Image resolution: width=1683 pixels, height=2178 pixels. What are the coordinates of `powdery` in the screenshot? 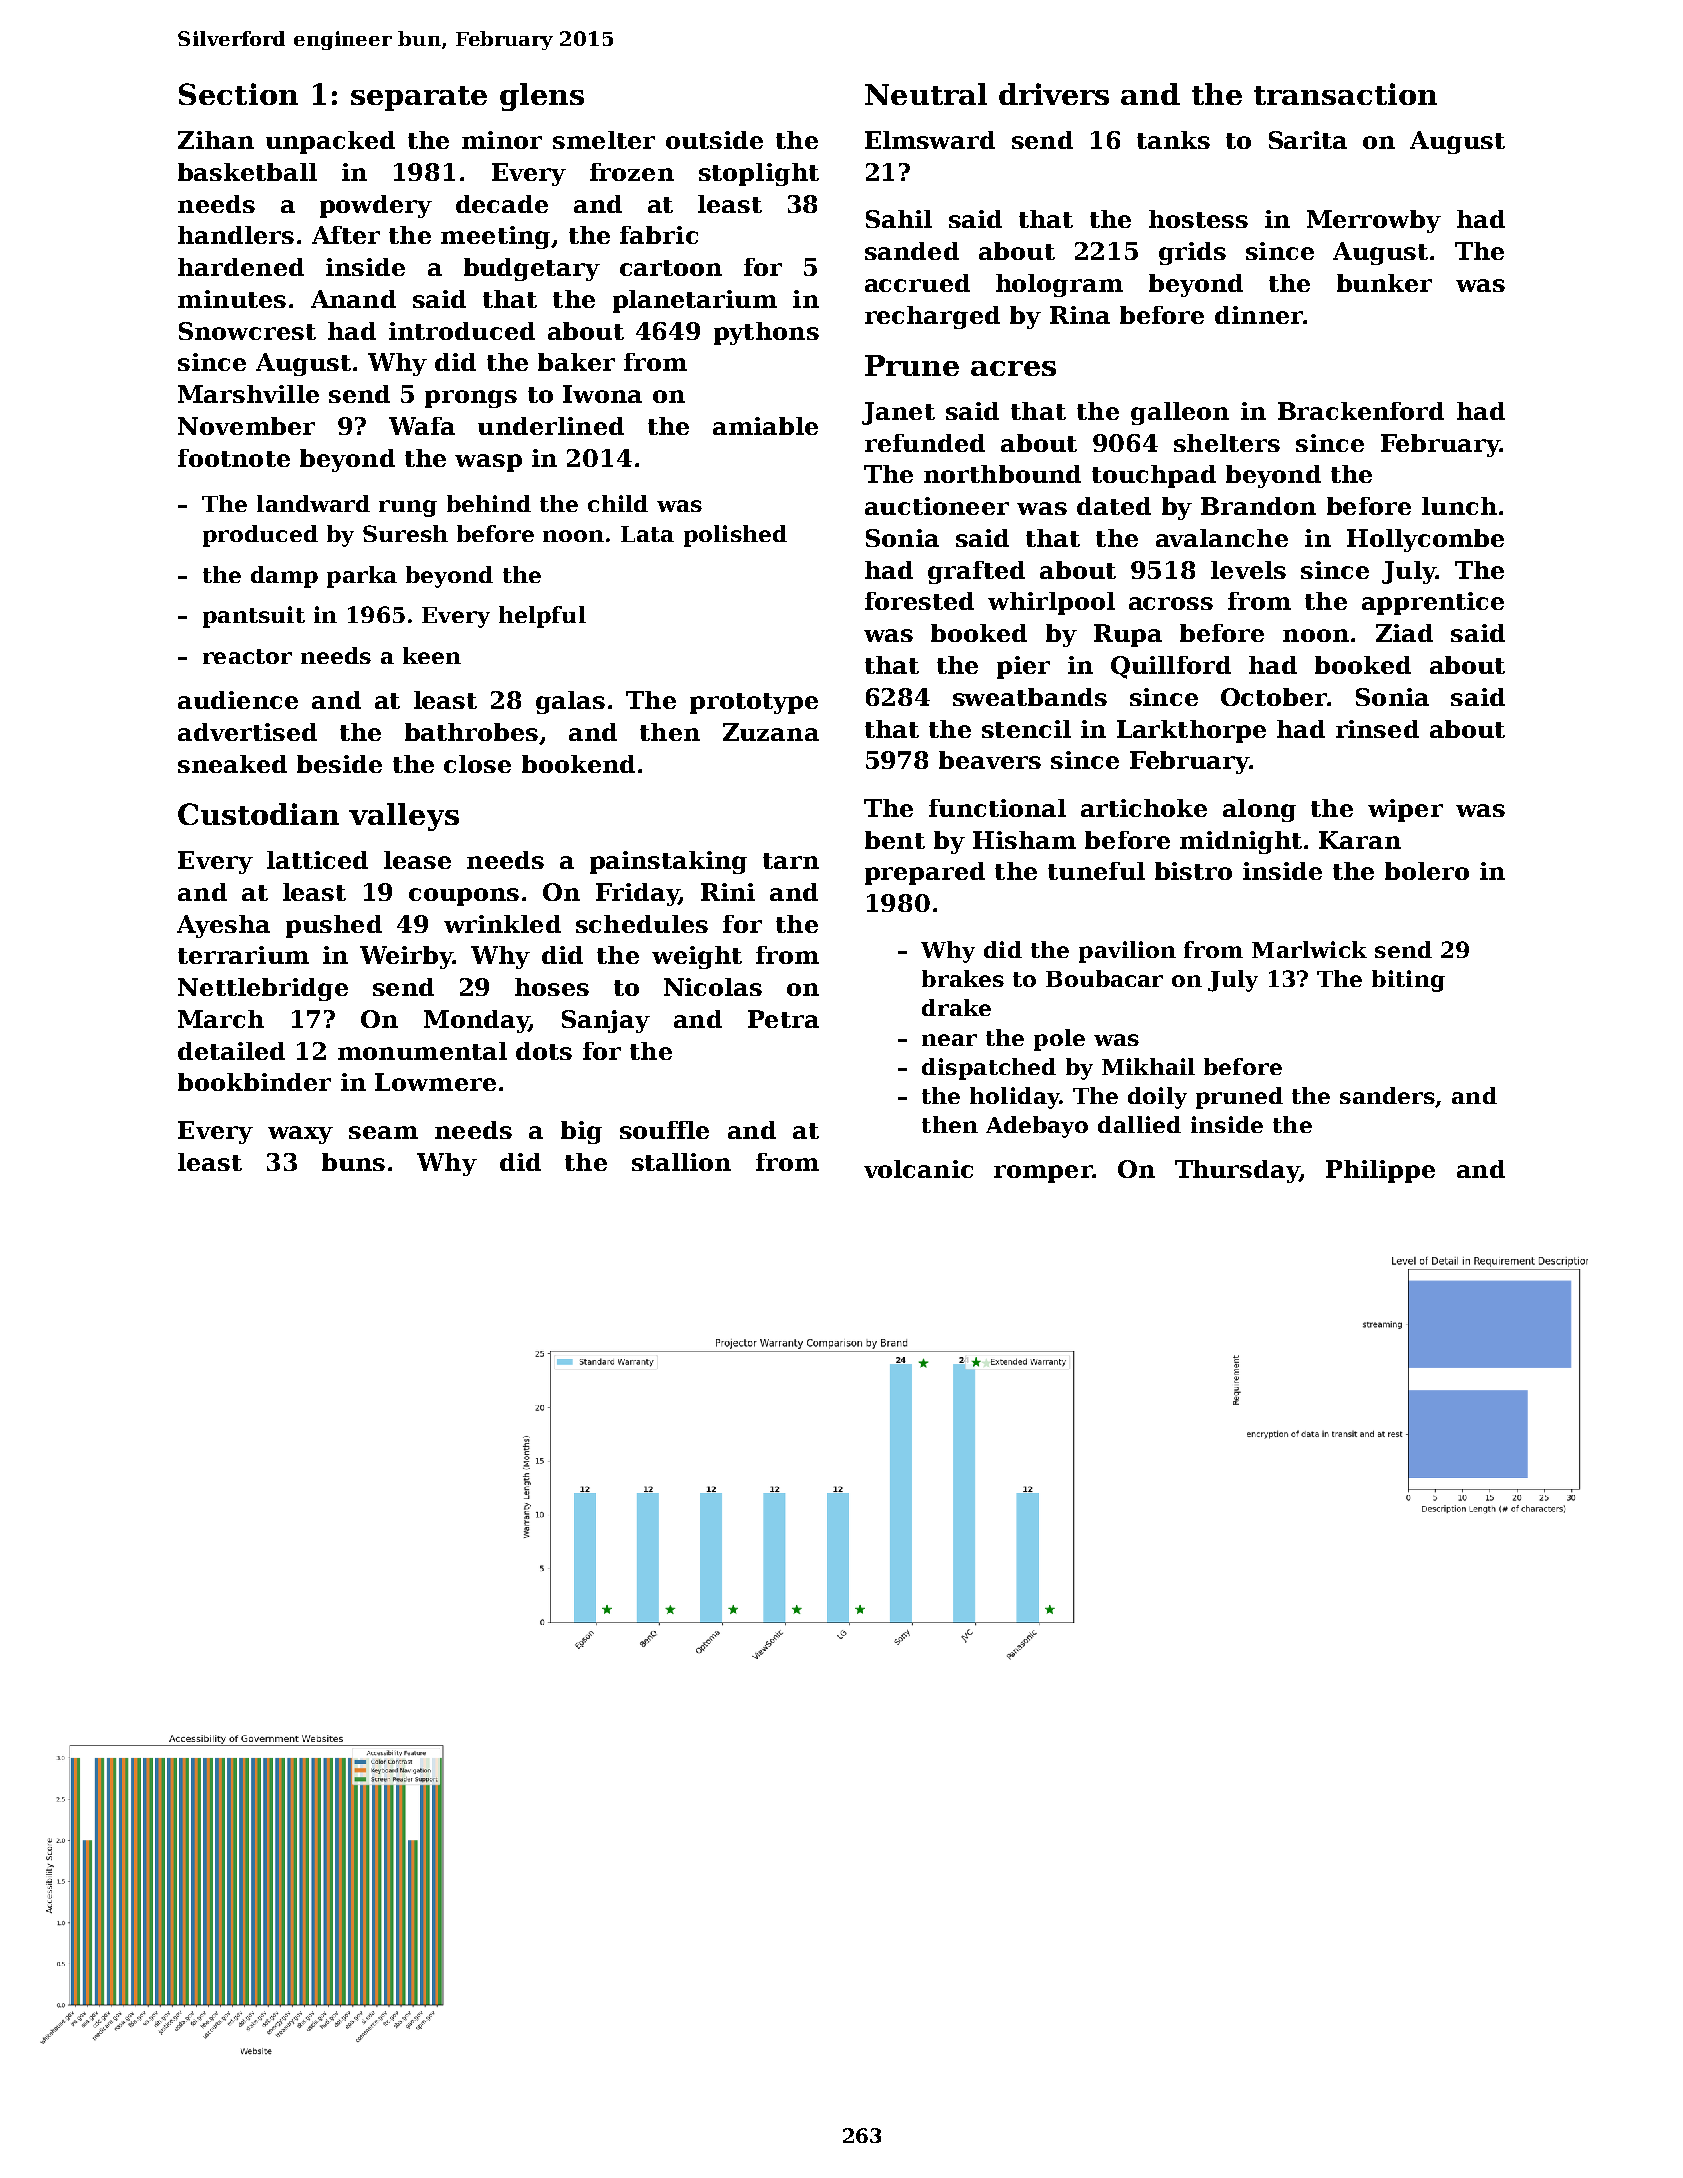 It's located at (376, 206).
